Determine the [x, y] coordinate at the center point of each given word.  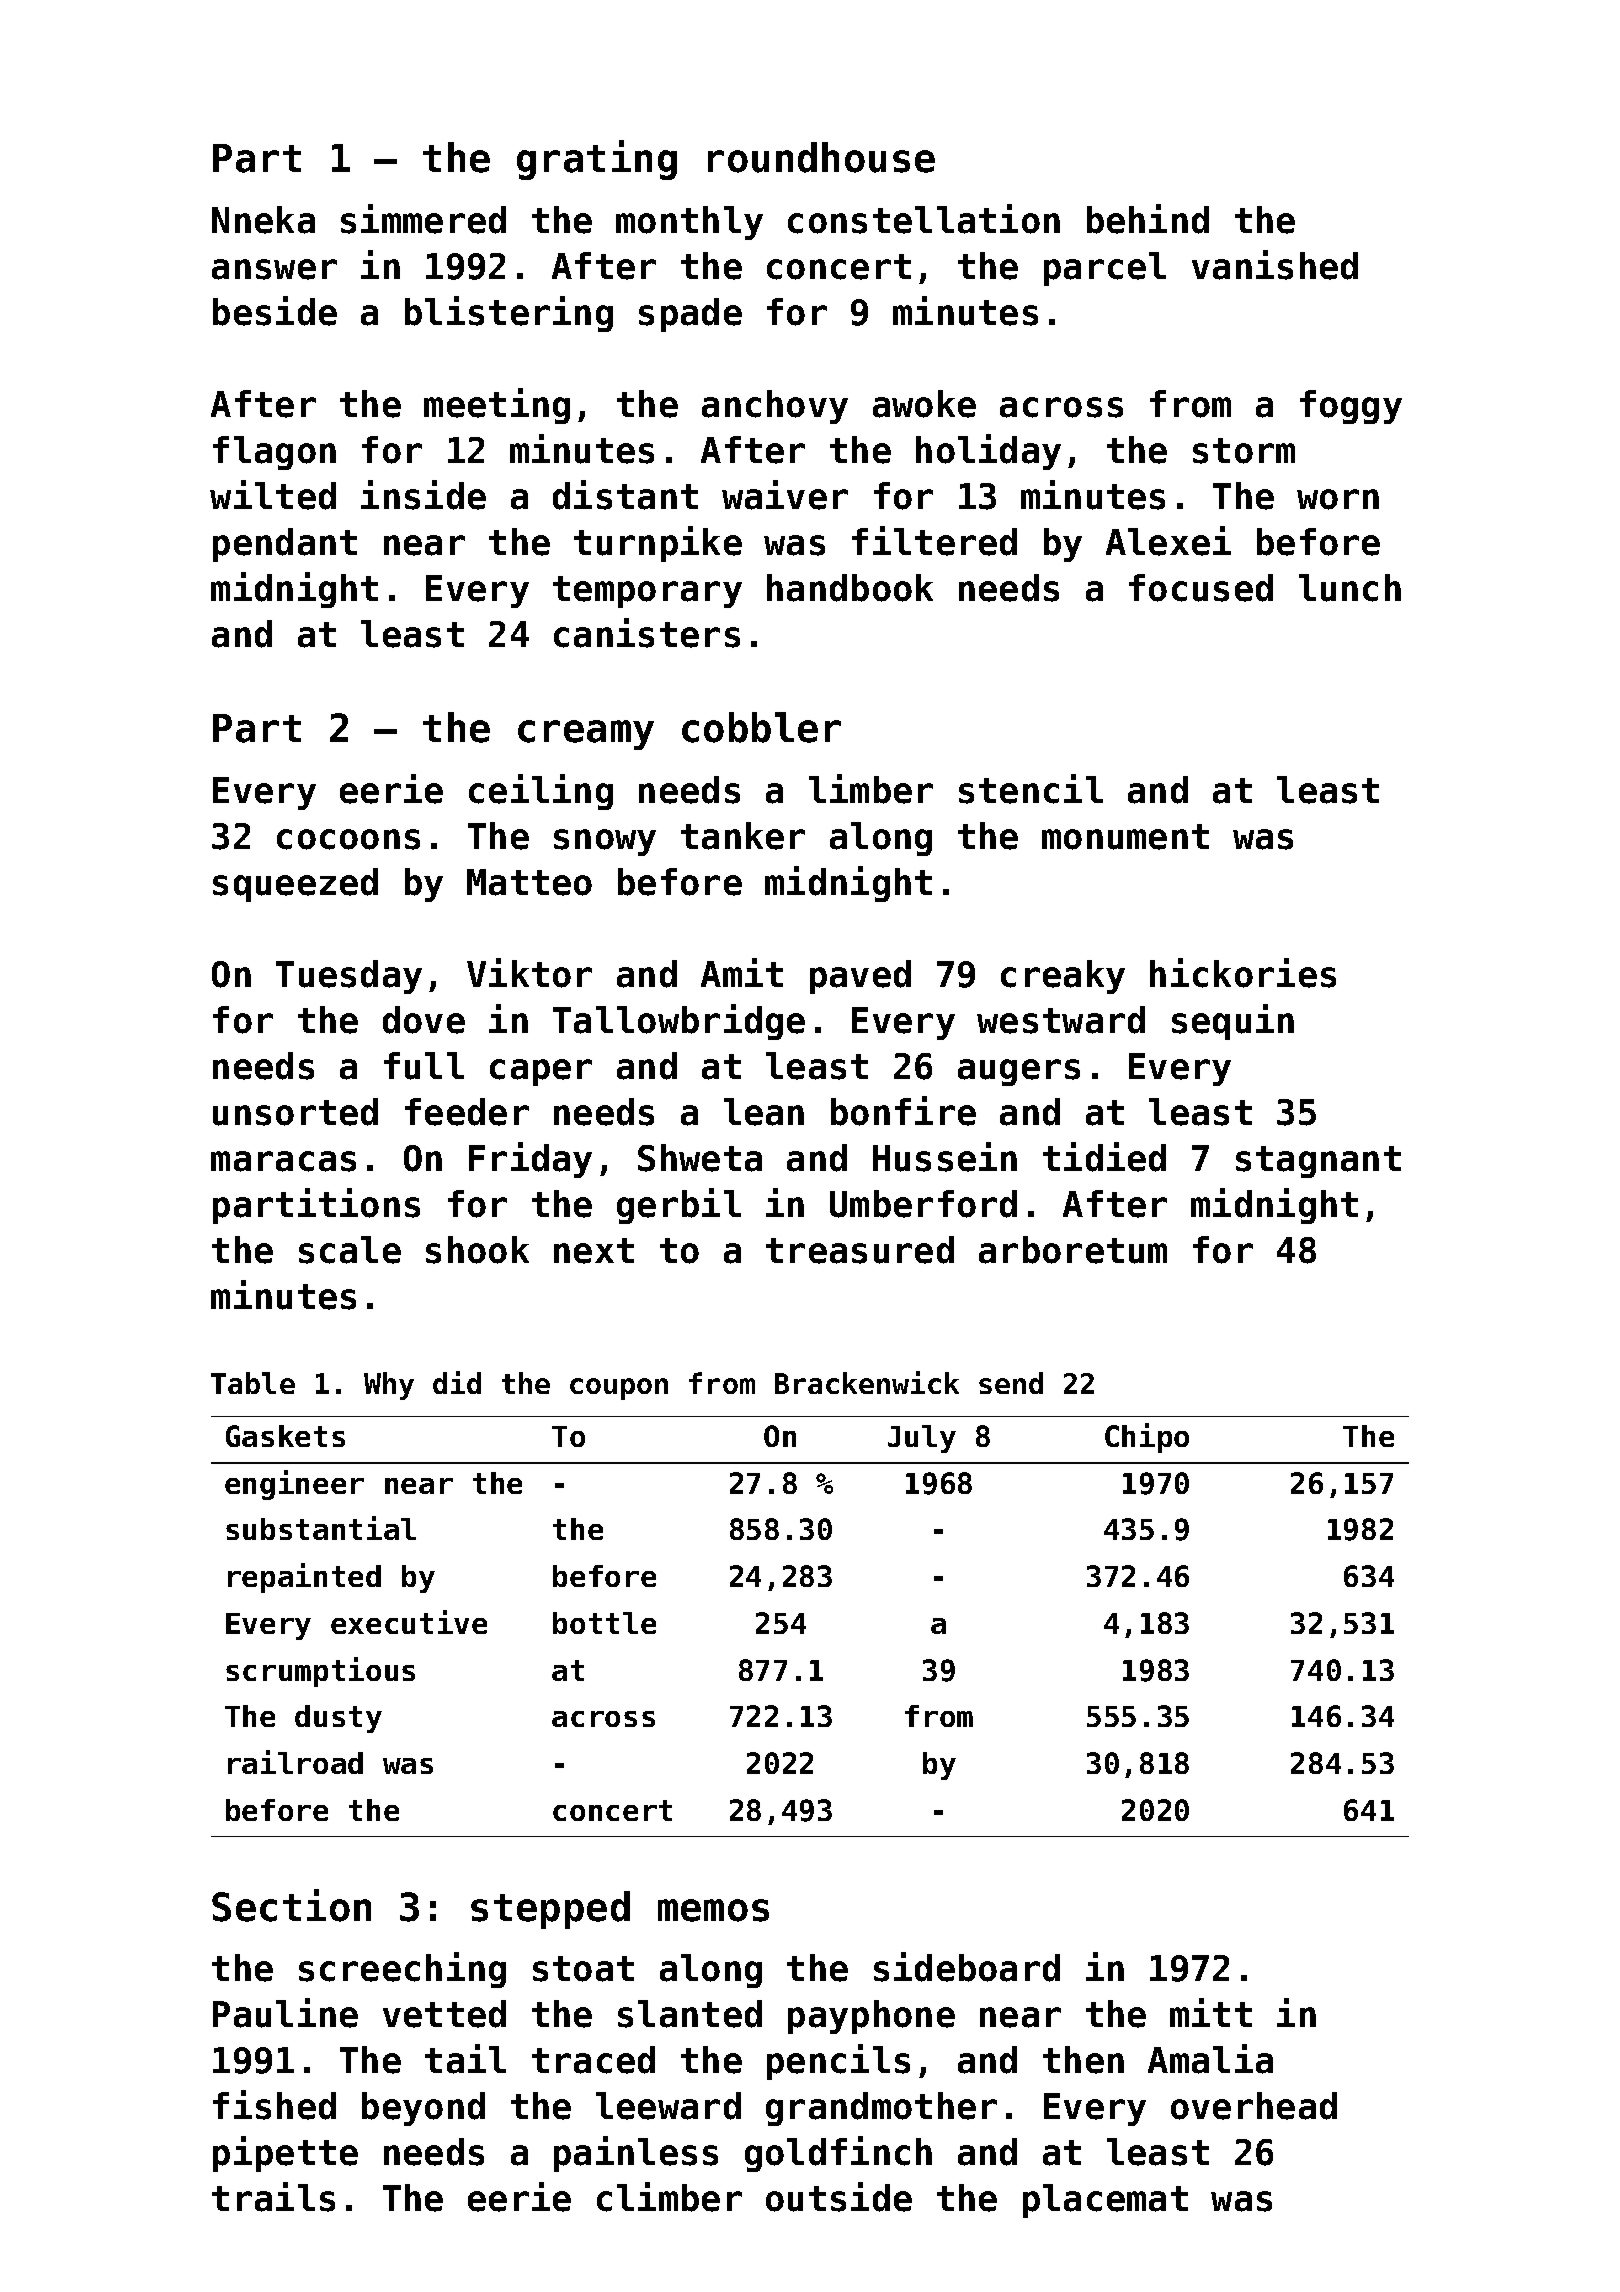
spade [690, 315]
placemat [1105, 2201]
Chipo [1147, 1438]
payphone [871, 2017]
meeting [497, 406]
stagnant [1318, 1162]
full [424, 1066]
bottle [604, 1623]
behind [1148, 219]
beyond [423, 2109]
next [594, 1251]
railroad [295, 1762]
